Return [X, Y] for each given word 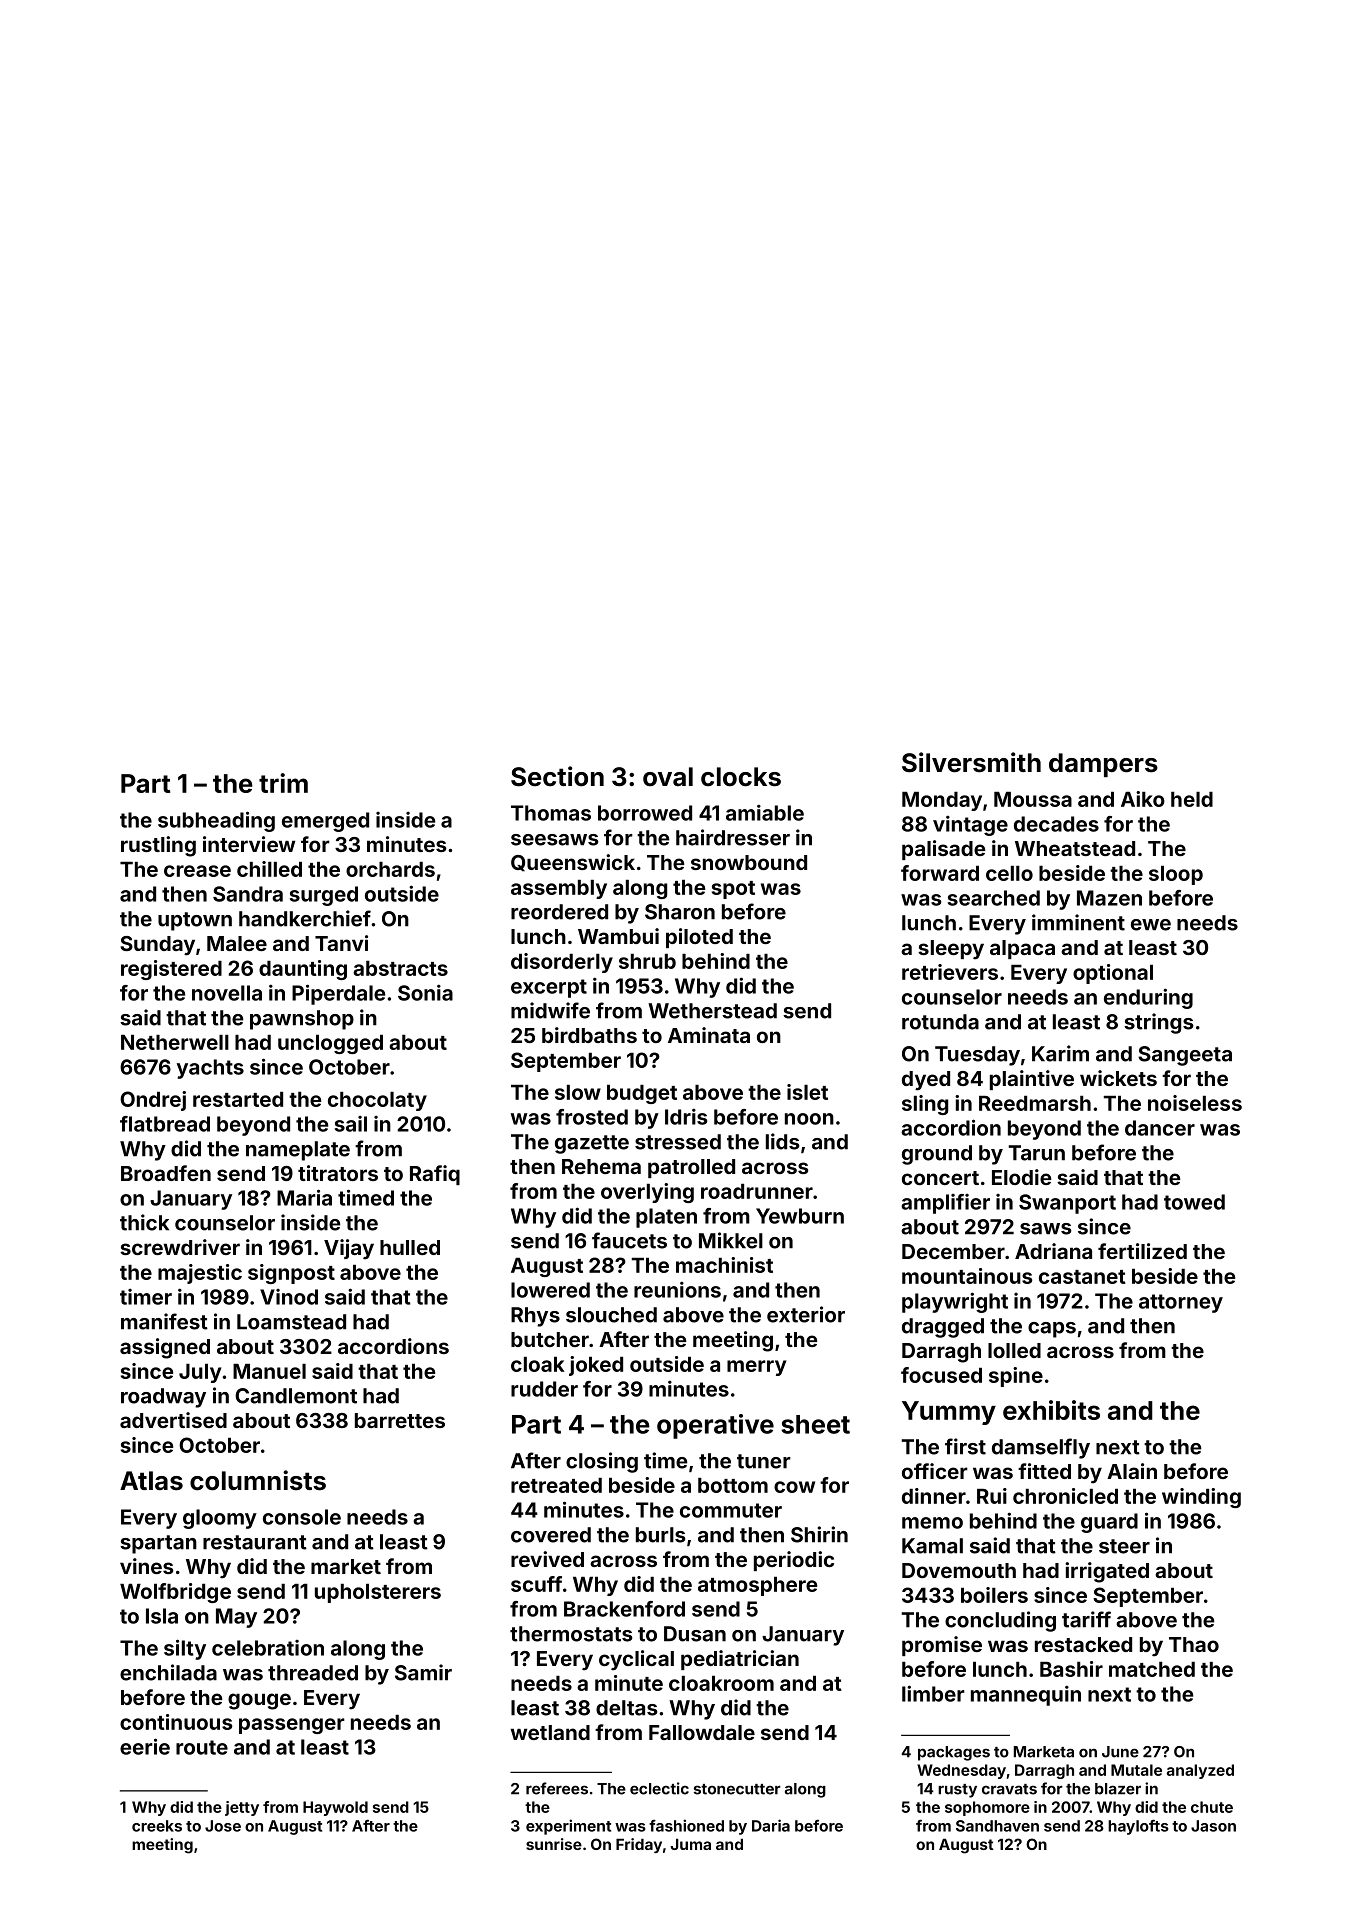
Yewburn [800, 1216]
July [200, 1373]
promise [942, 1646]
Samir [423, 1672]
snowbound [749, 862]
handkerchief [305, 918]
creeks [157, 1826]
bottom [733, 1485]
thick [144, 1222]
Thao [1194, 1644]
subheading [216, 821]
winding [1201, 1498]
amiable [765, 812]
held [1192, 799]
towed [1194, 1202]
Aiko [1143, 799]
